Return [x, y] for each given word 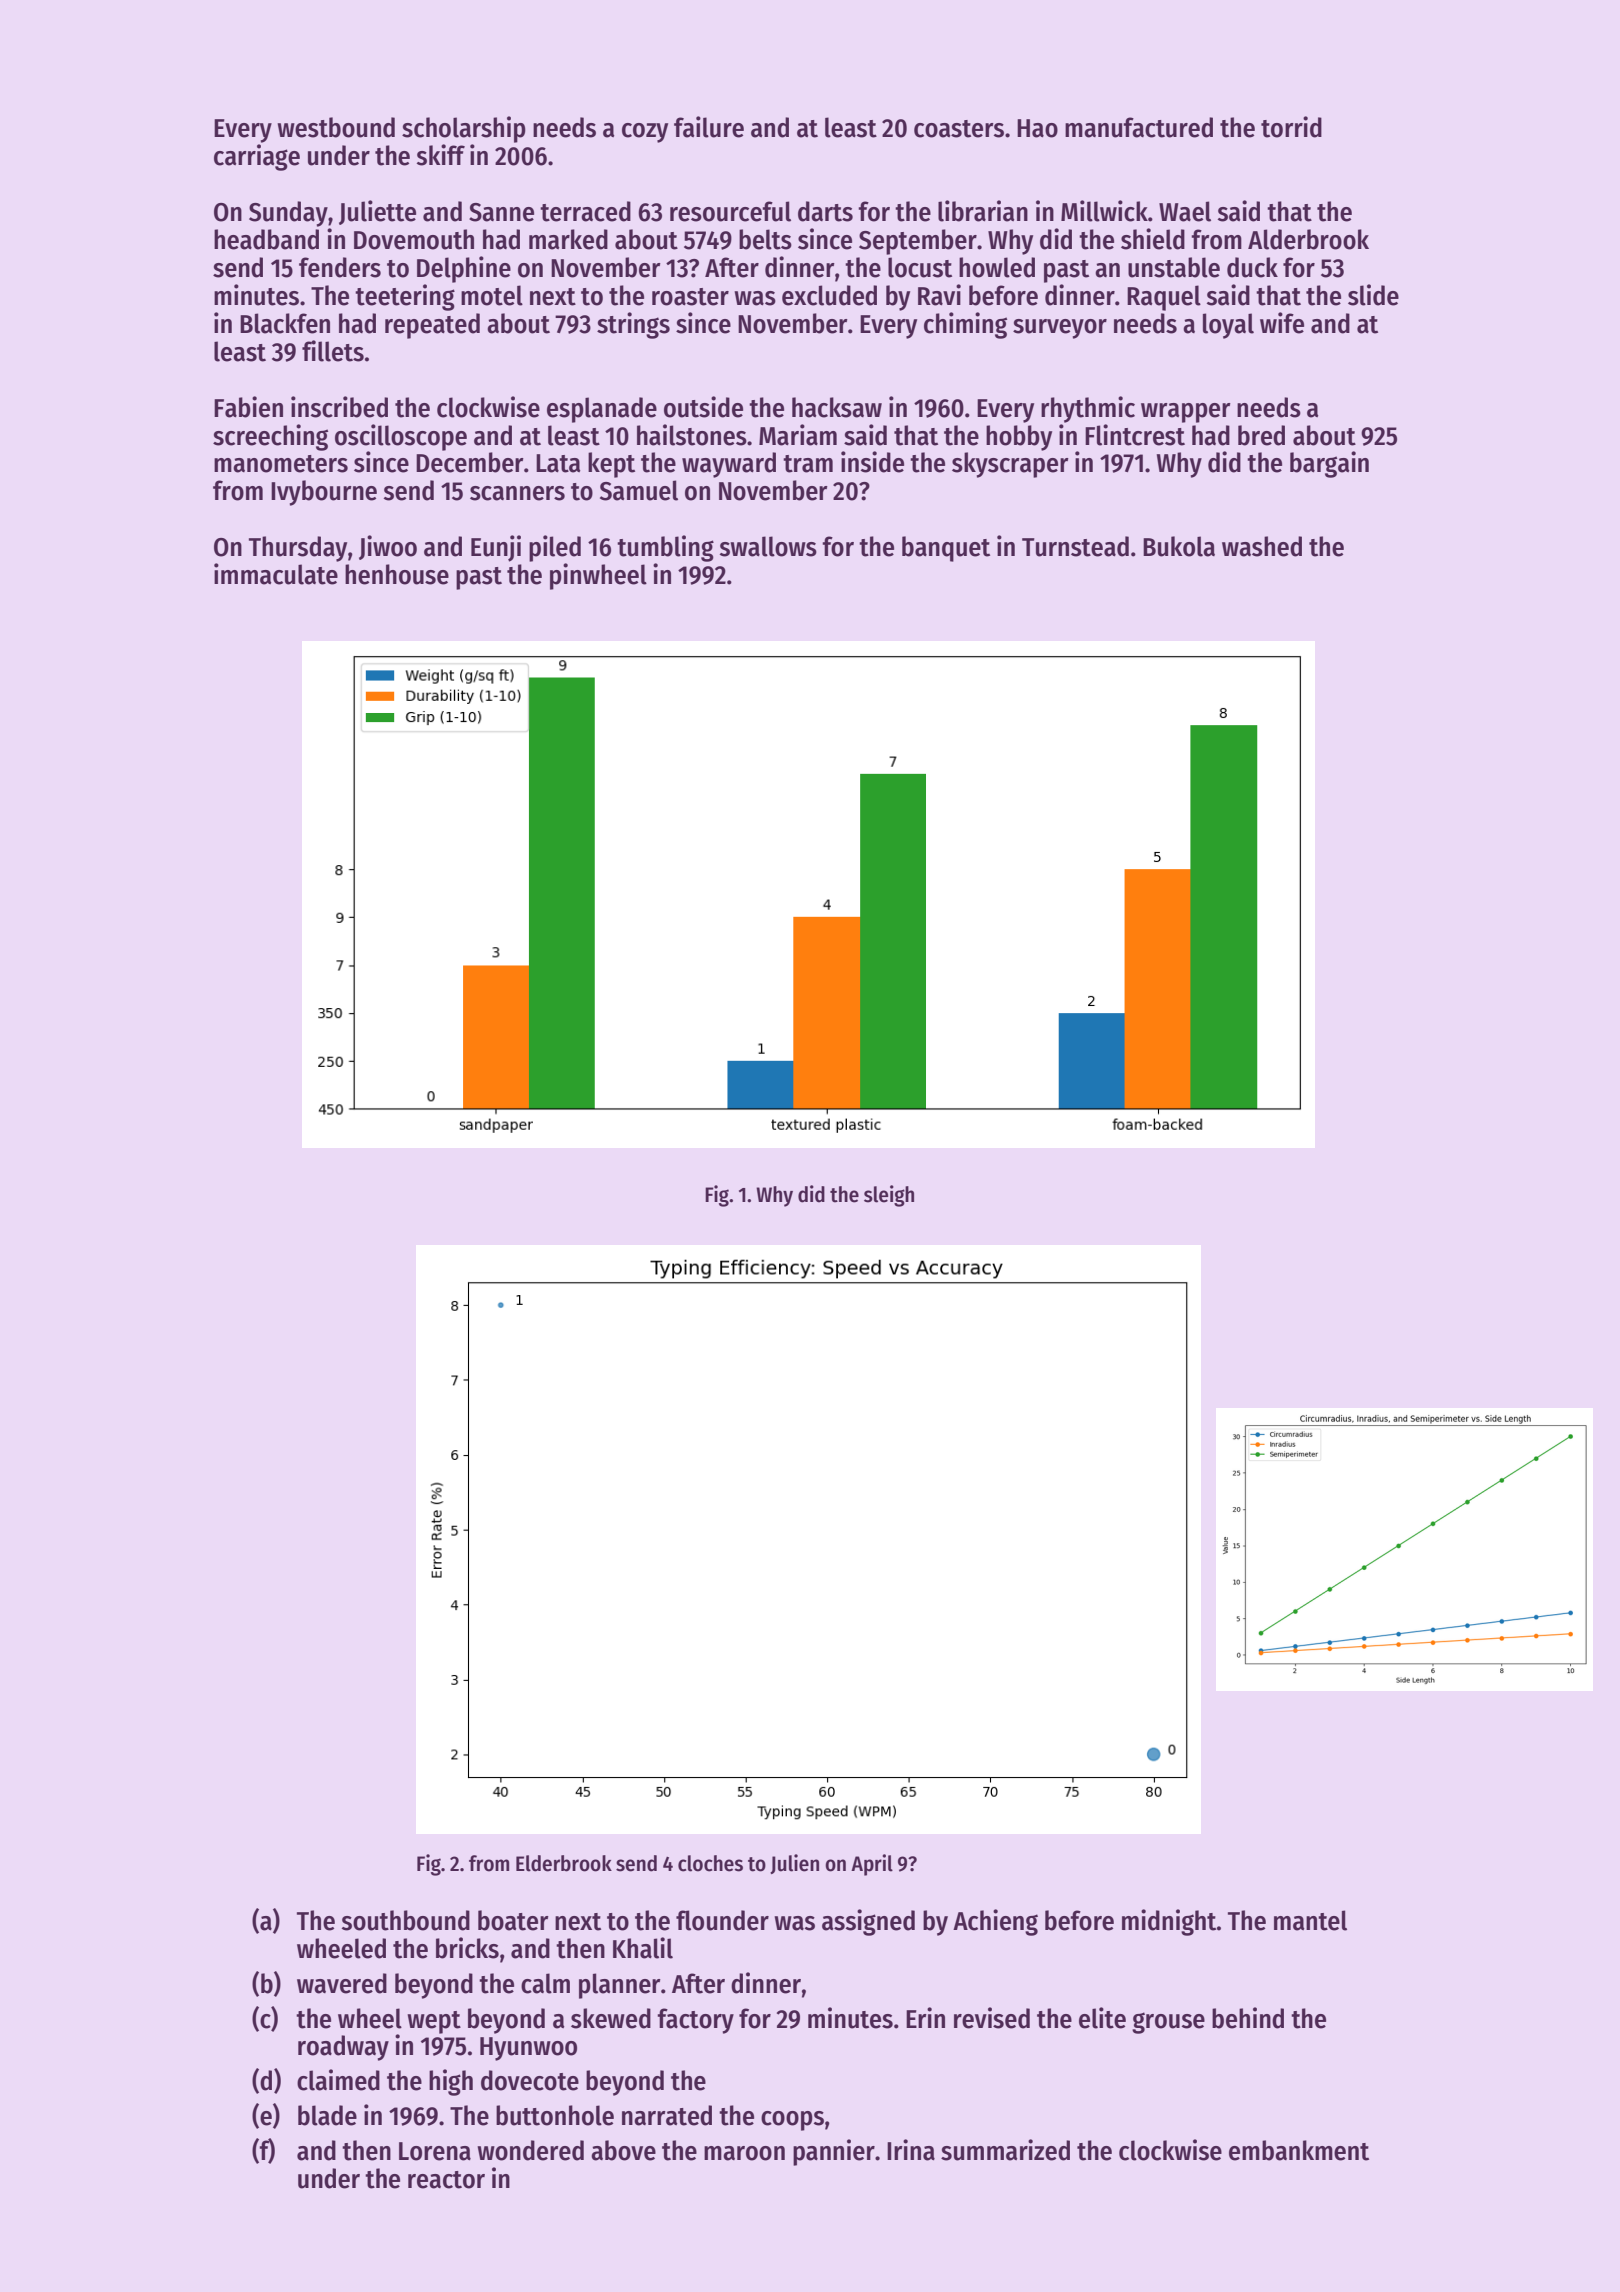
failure [709, 127]
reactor [446, 2180]
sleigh [889, 1196]
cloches [710, 1863]
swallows [768, 546]
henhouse [397, 574]
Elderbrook [564, 1863]
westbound [336, 127]
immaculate [276, 574]
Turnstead [1075, 546]
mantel [1310, 1920]
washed [1262, 546]
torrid [1291, 127]
